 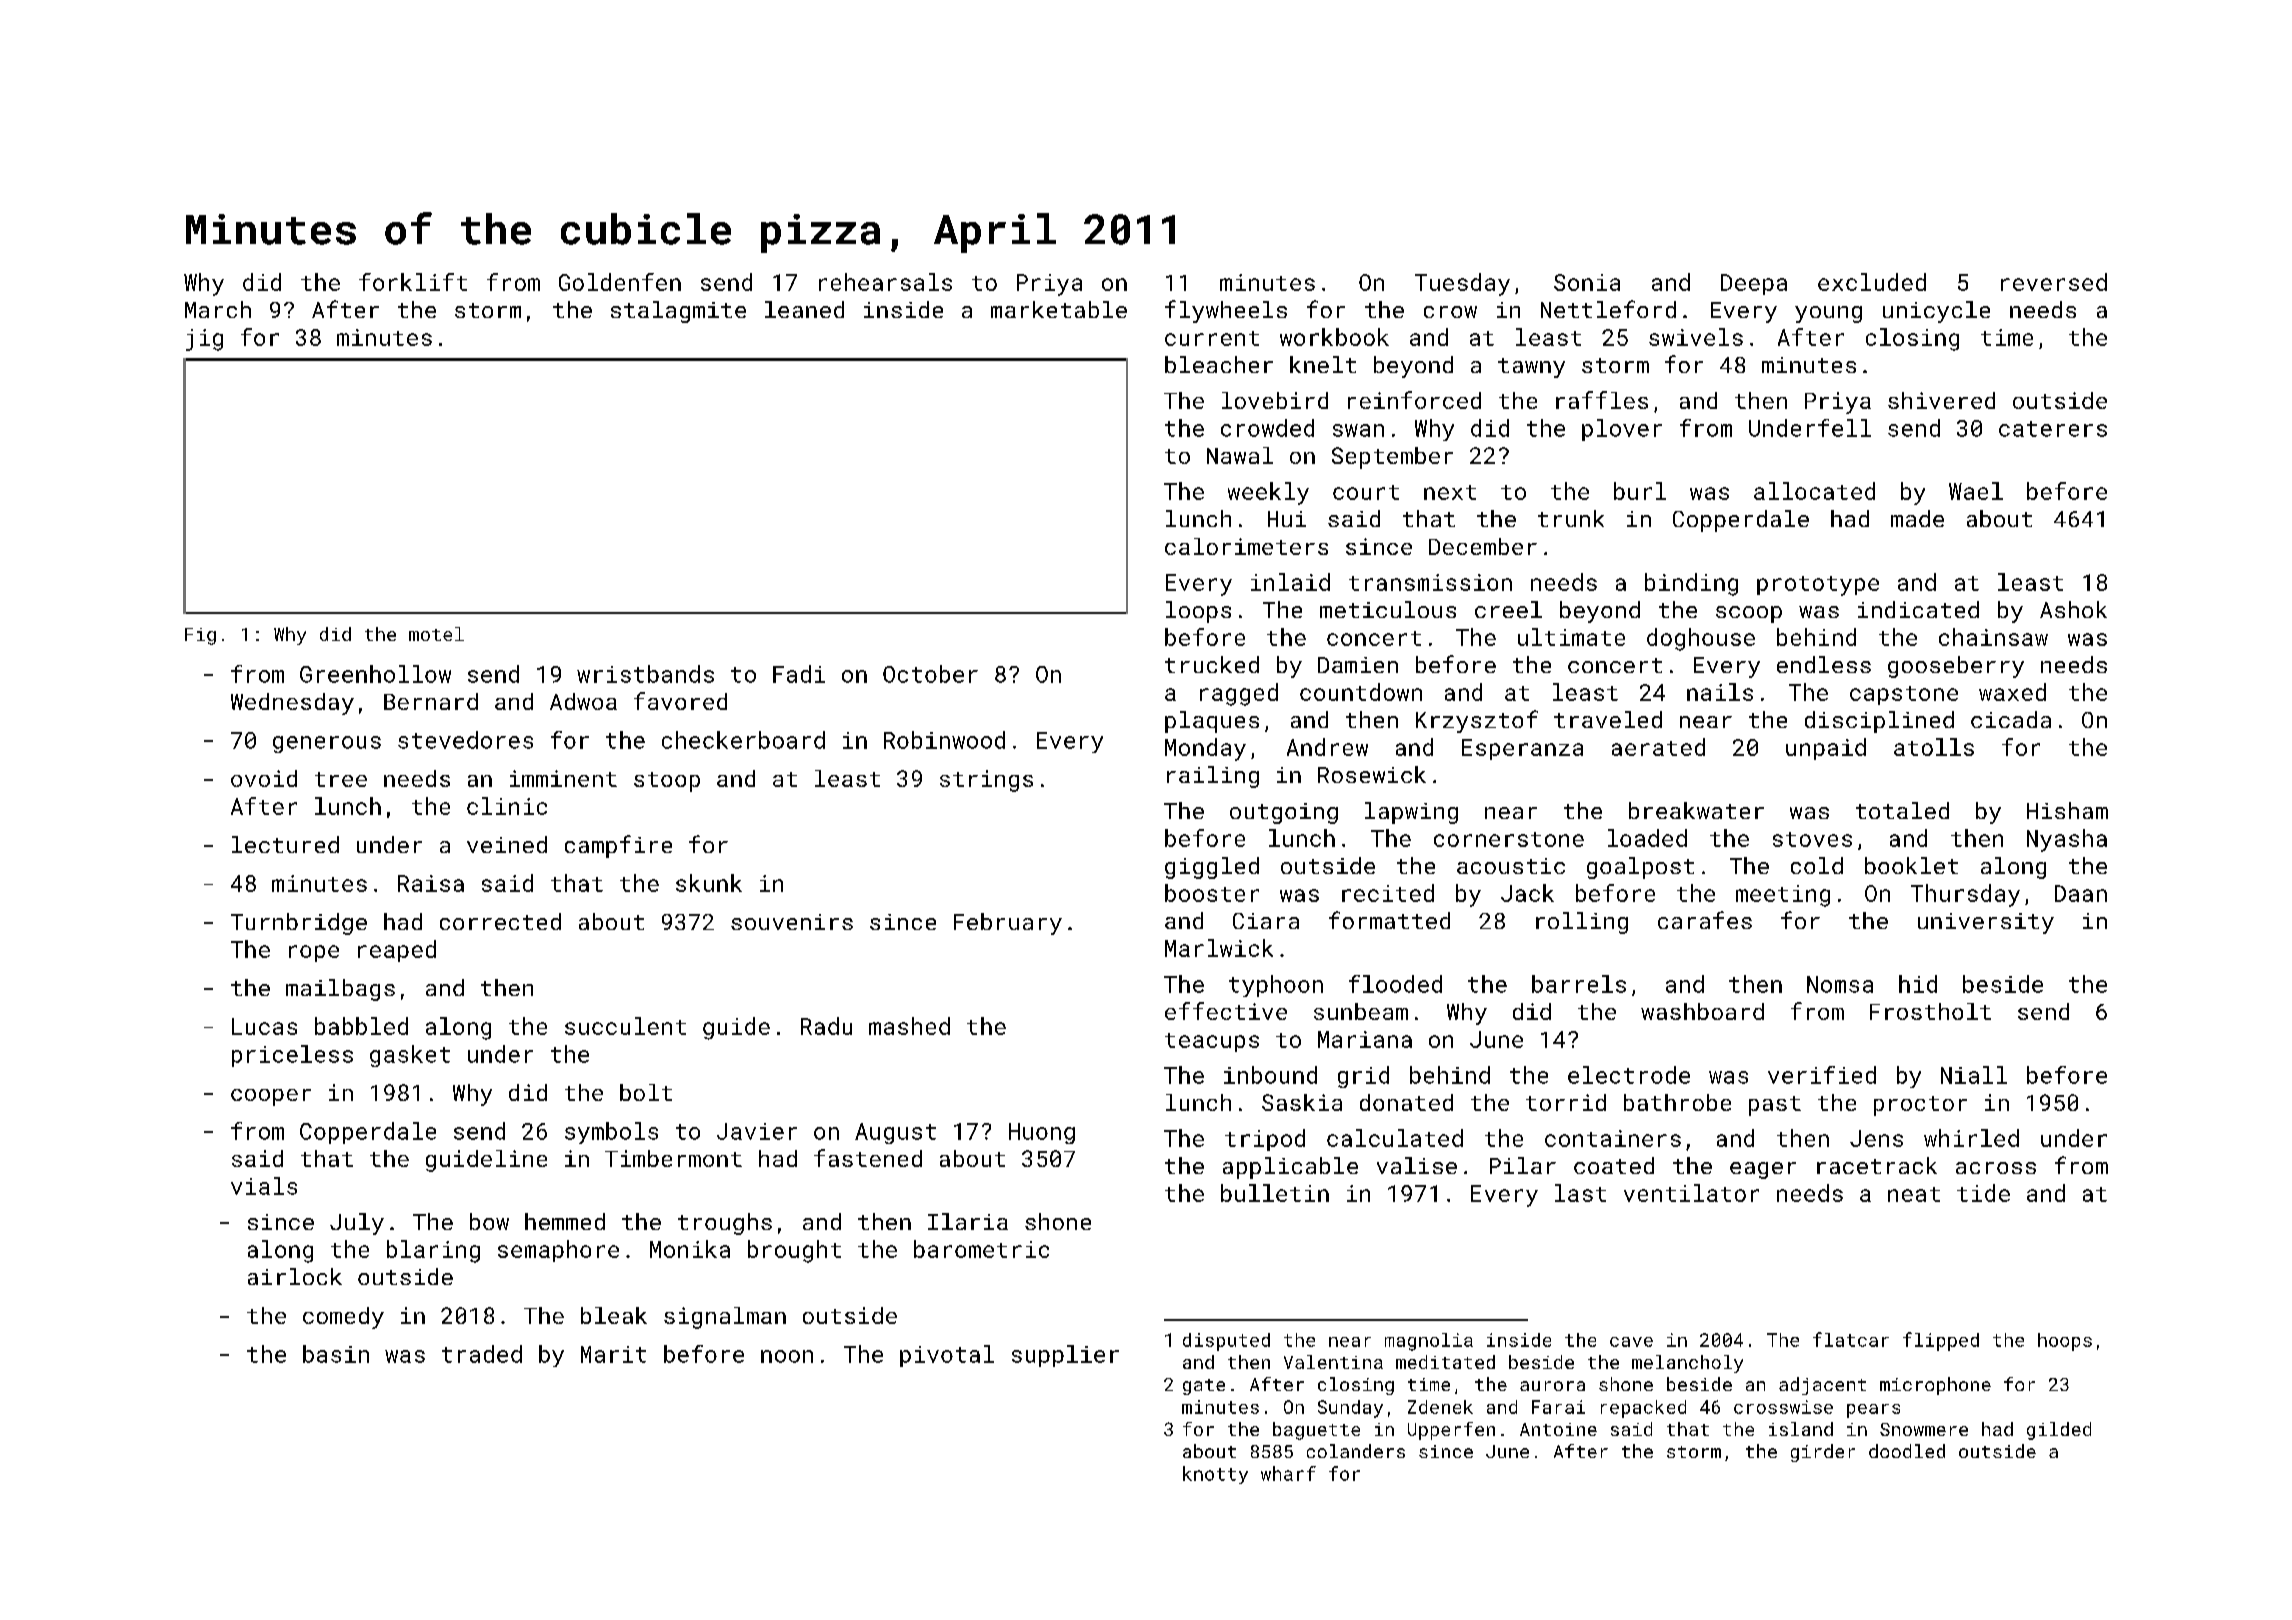 I want to click on forklift, so click(x=413, y=282).
